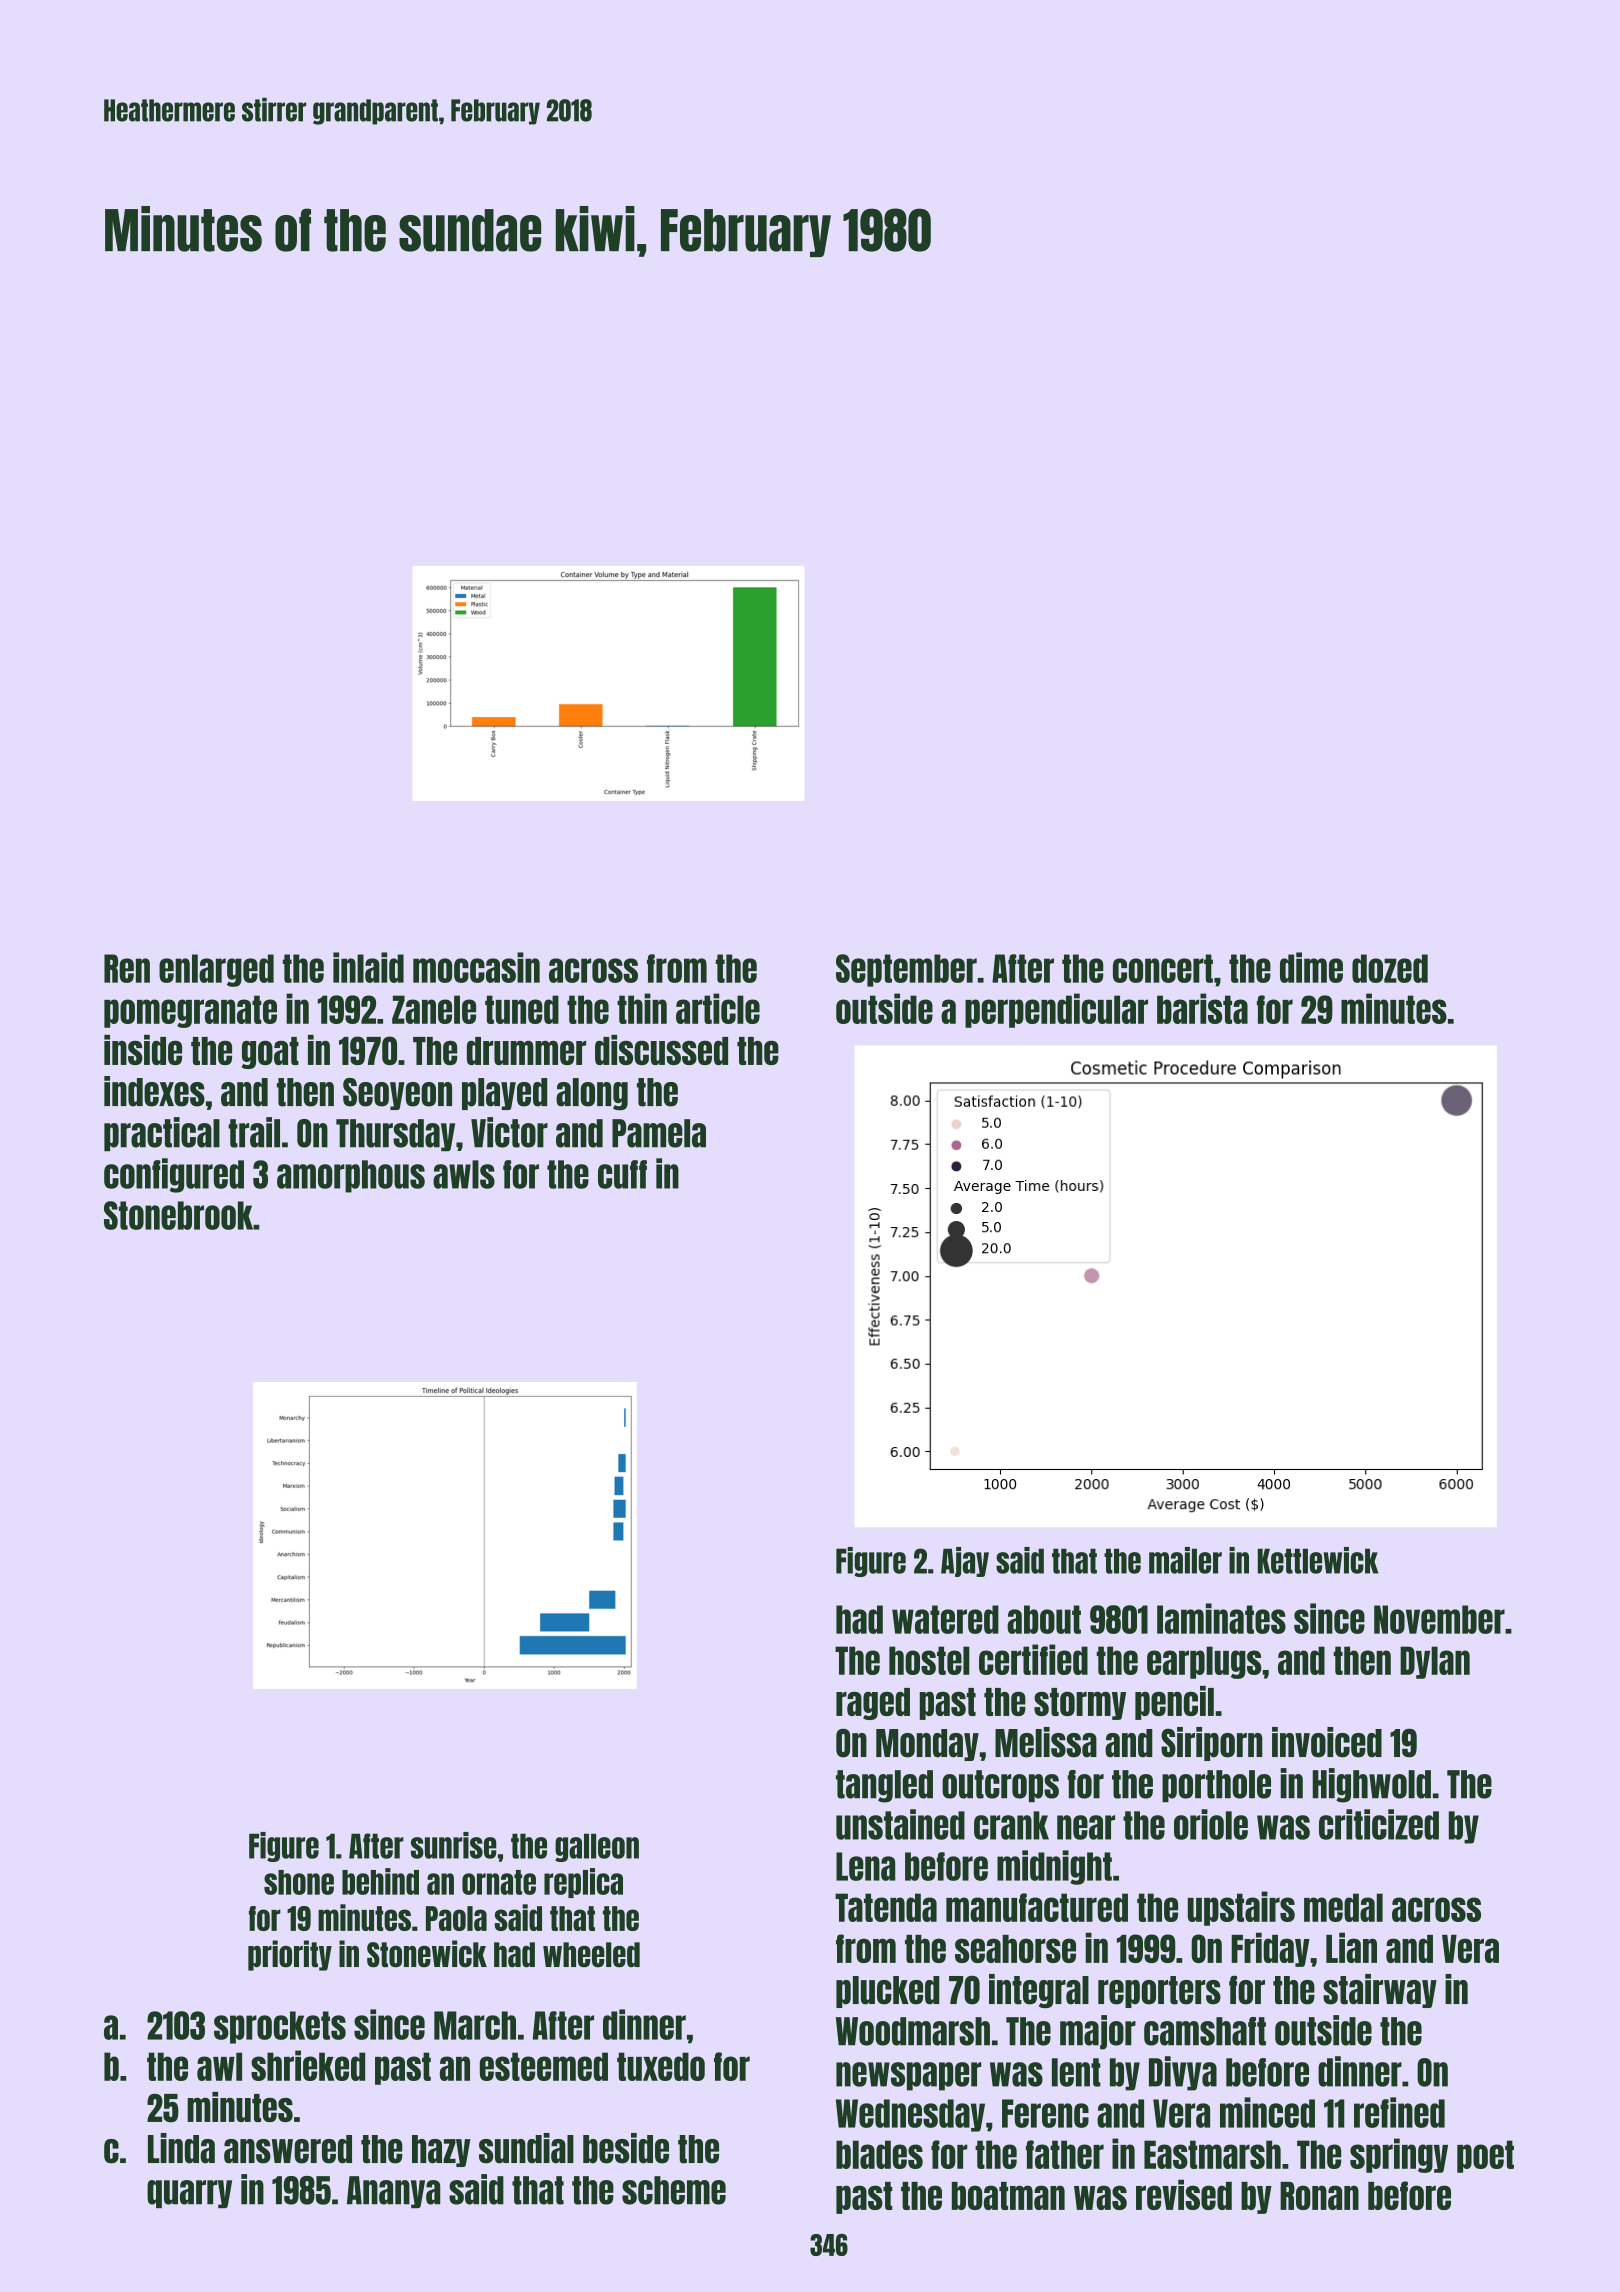 This image has width=1620, height=2292. I want to click on barista, so click(1202, 1008).
